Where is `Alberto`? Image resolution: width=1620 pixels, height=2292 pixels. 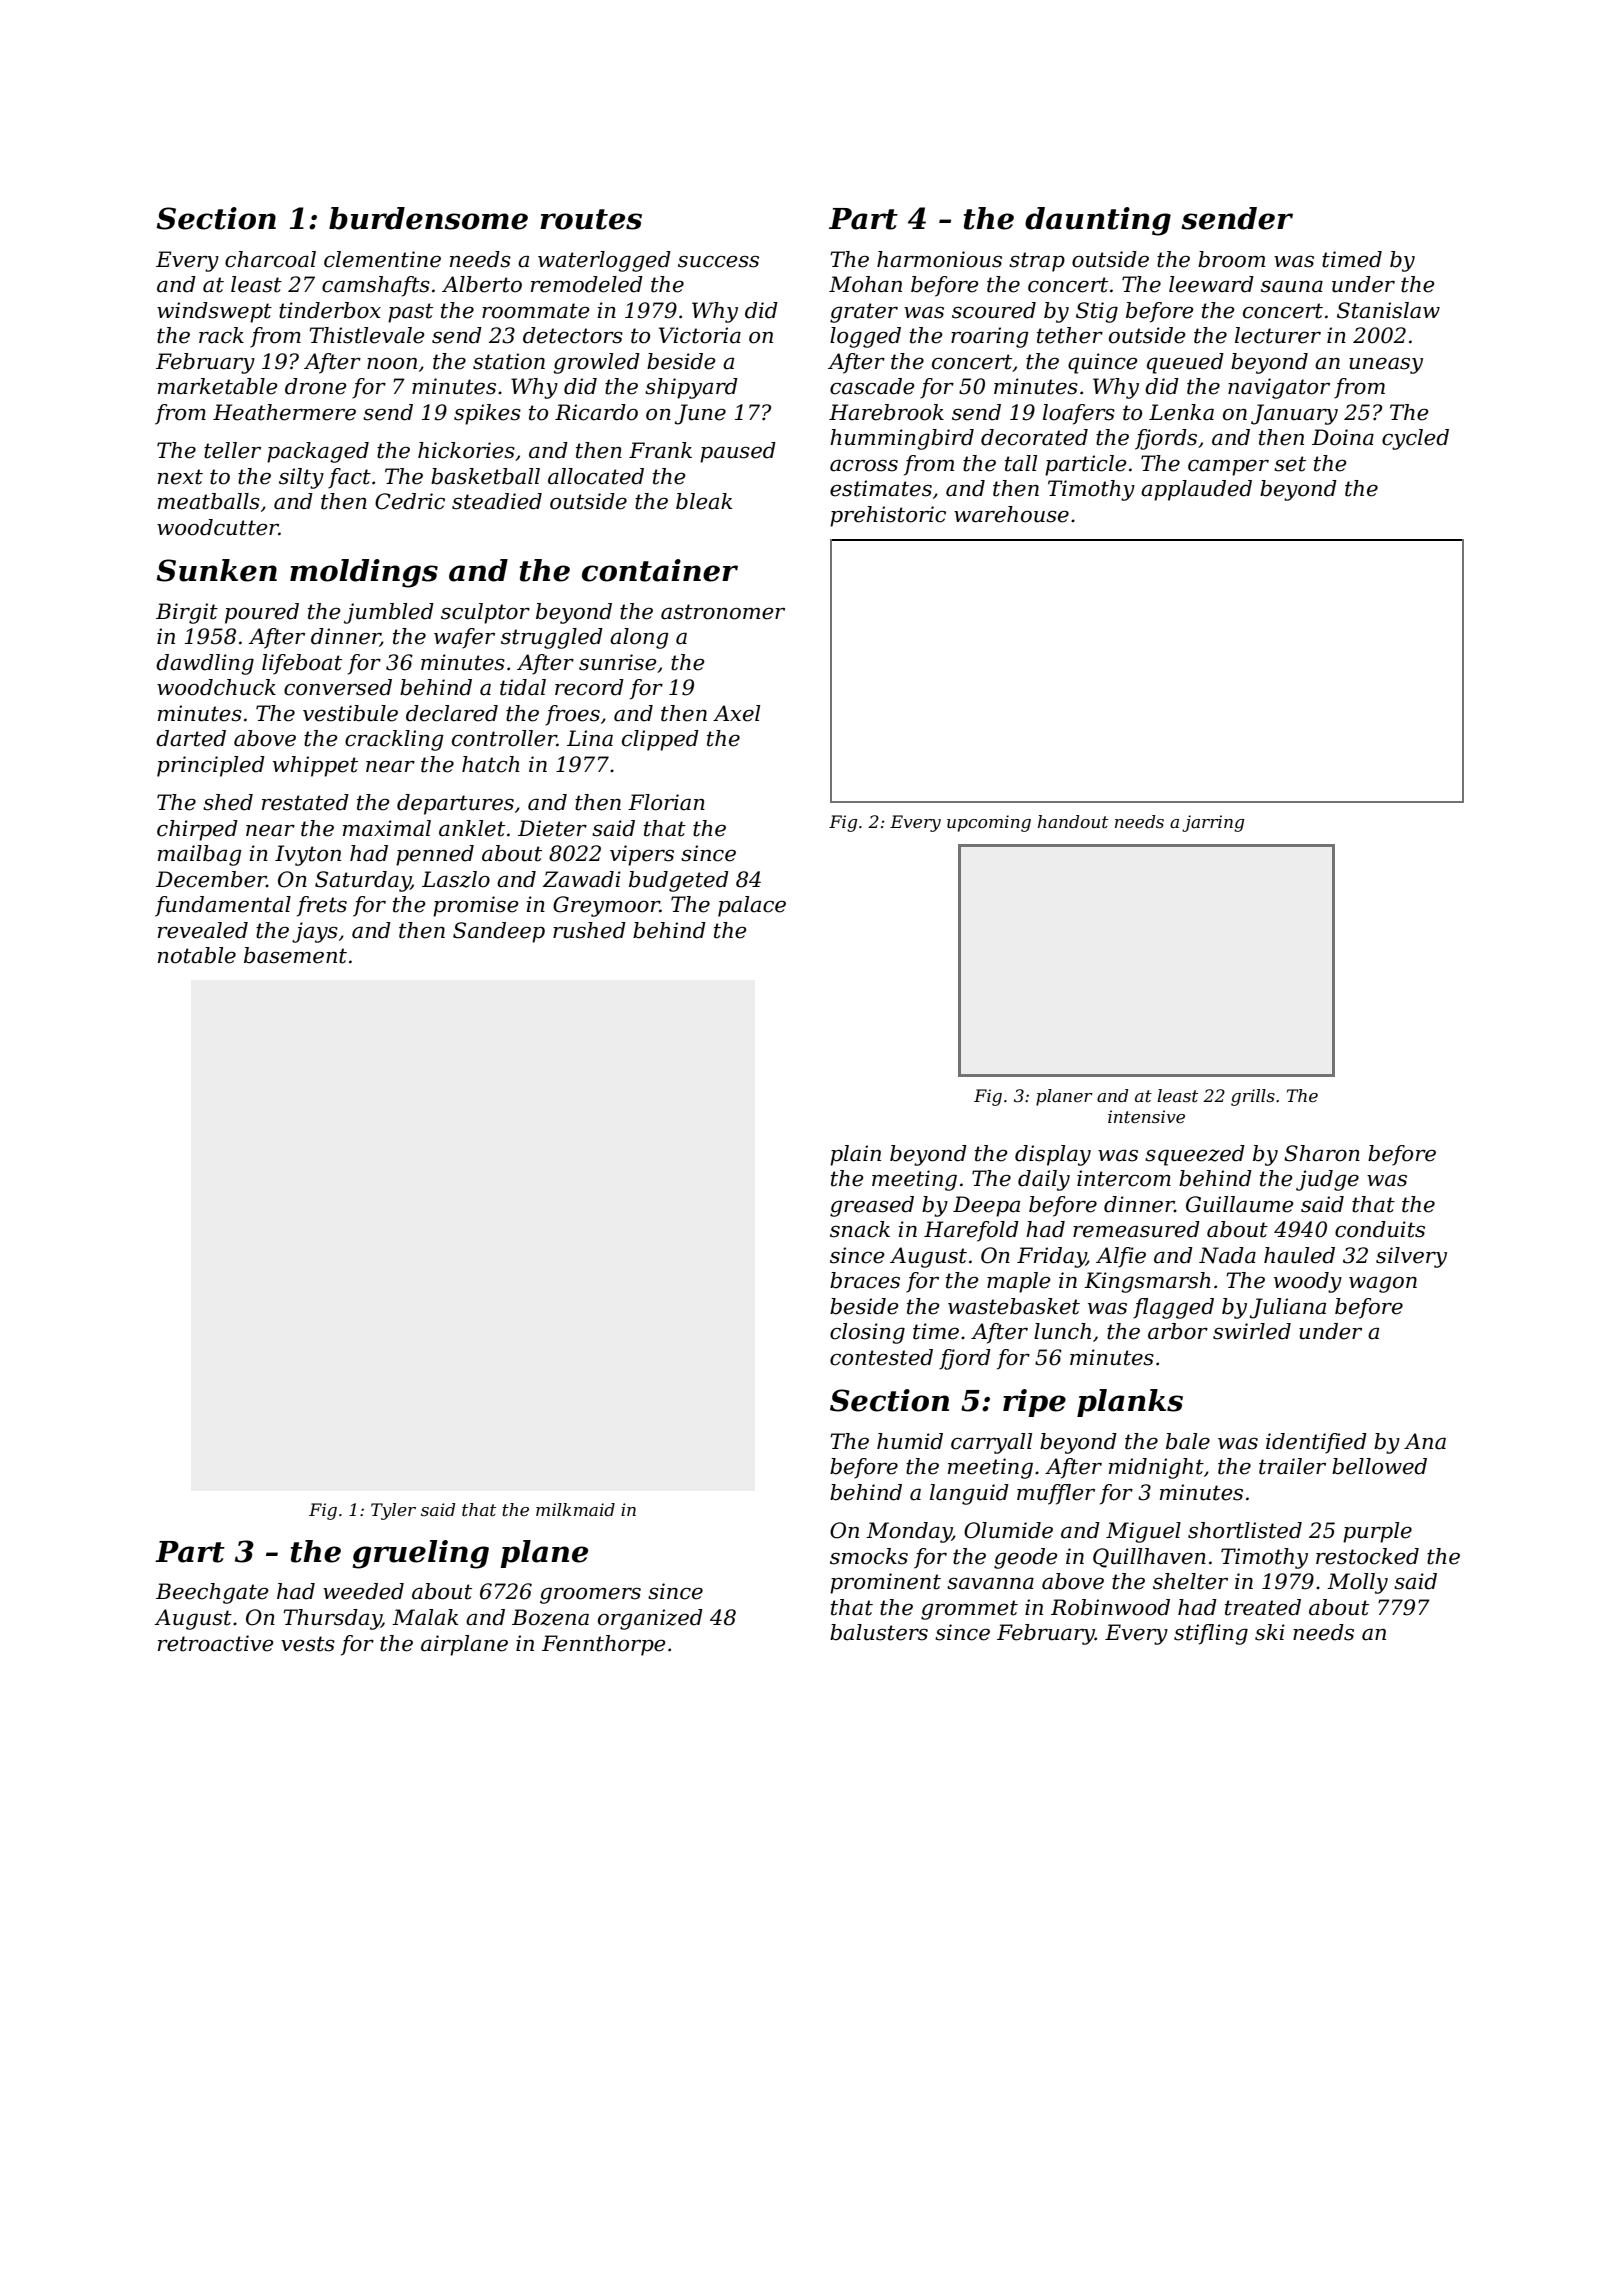 Alberto is located at coordinates (482, 284).
